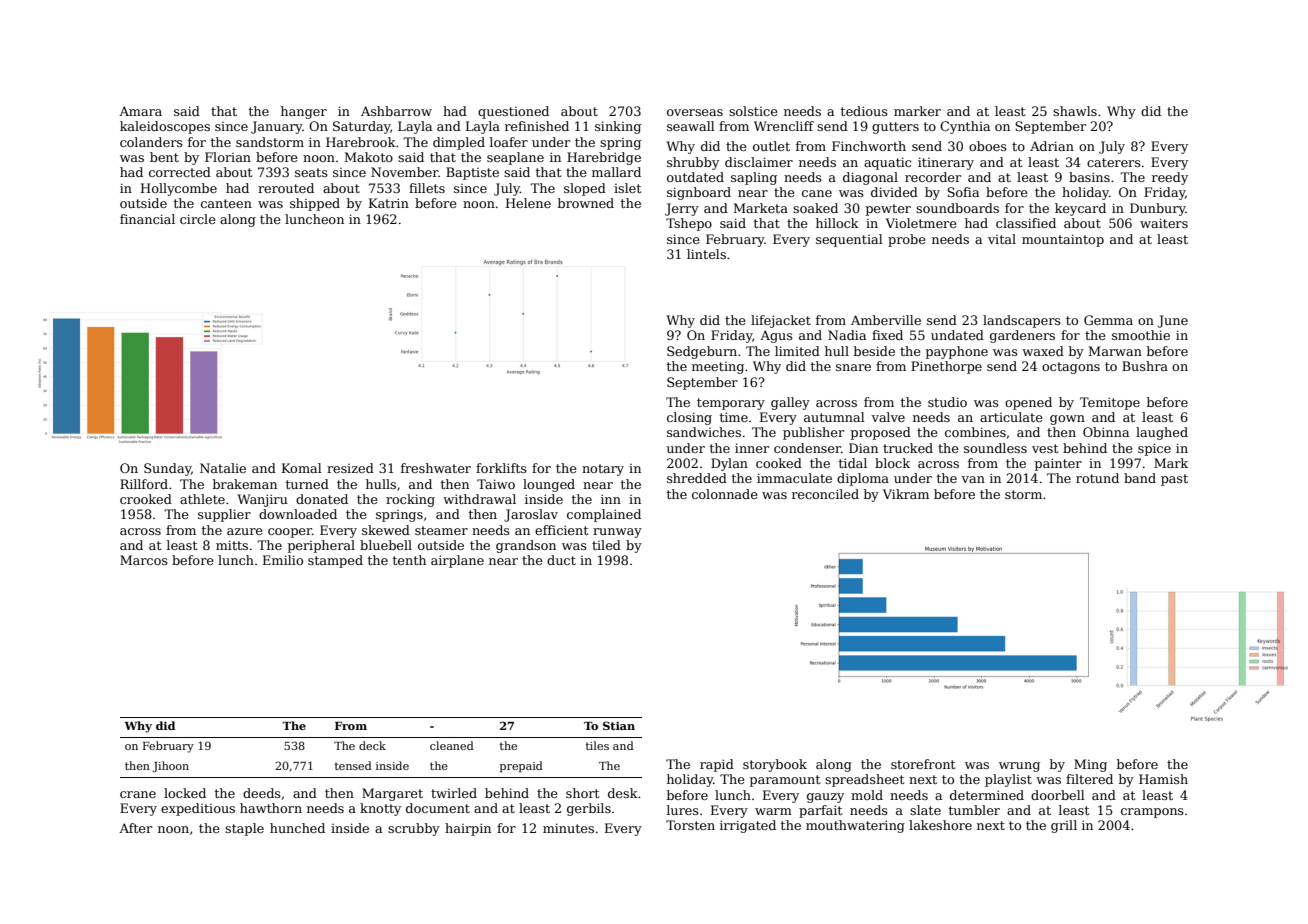 This screenshot has width=1308, height=924. I want to click on solstice, so click(753, 111).
